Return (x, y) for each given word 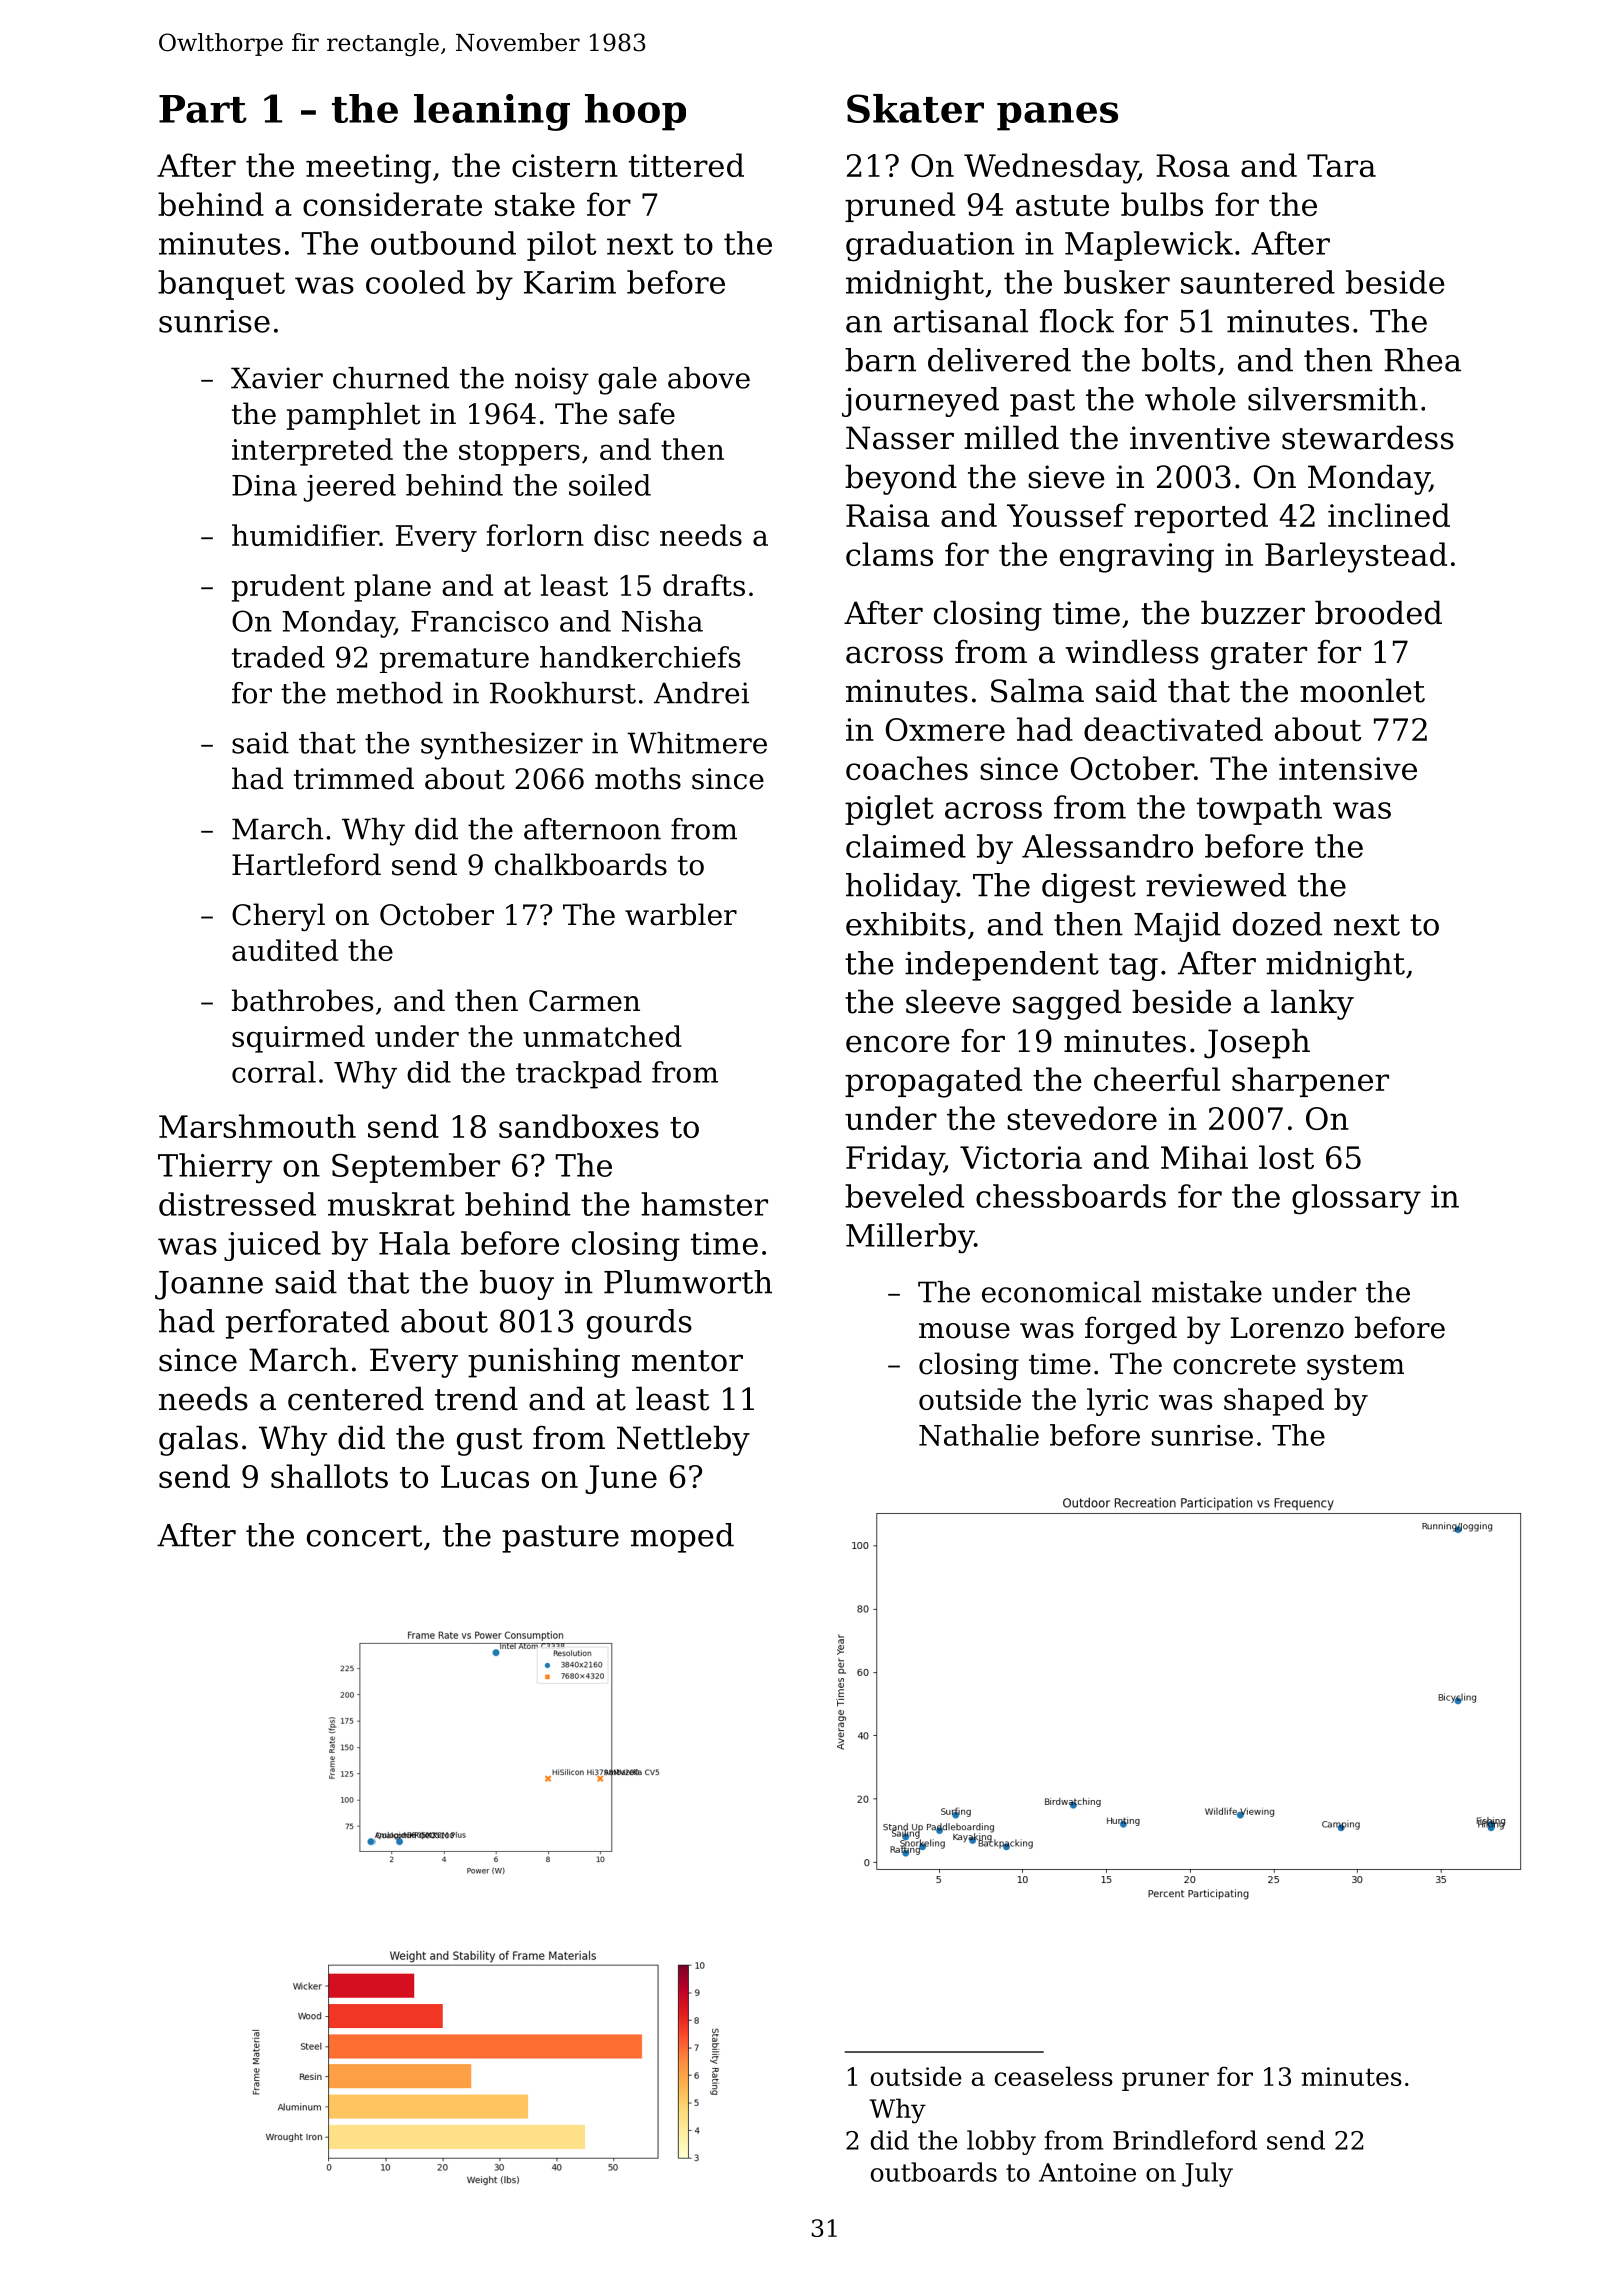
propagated (933, 1082)
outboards (934, 2172)
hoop (635, 112)
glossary (1356, 1199)
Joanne (209, 1285)
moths (638, 778)
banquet (221, 285)
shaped (1274, 1402)
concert (364, 1536)
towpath (1259, 810)
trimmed (354, 778)
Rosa (1193, 165)
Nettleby (683, 1440)
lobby (1001, 2142)
